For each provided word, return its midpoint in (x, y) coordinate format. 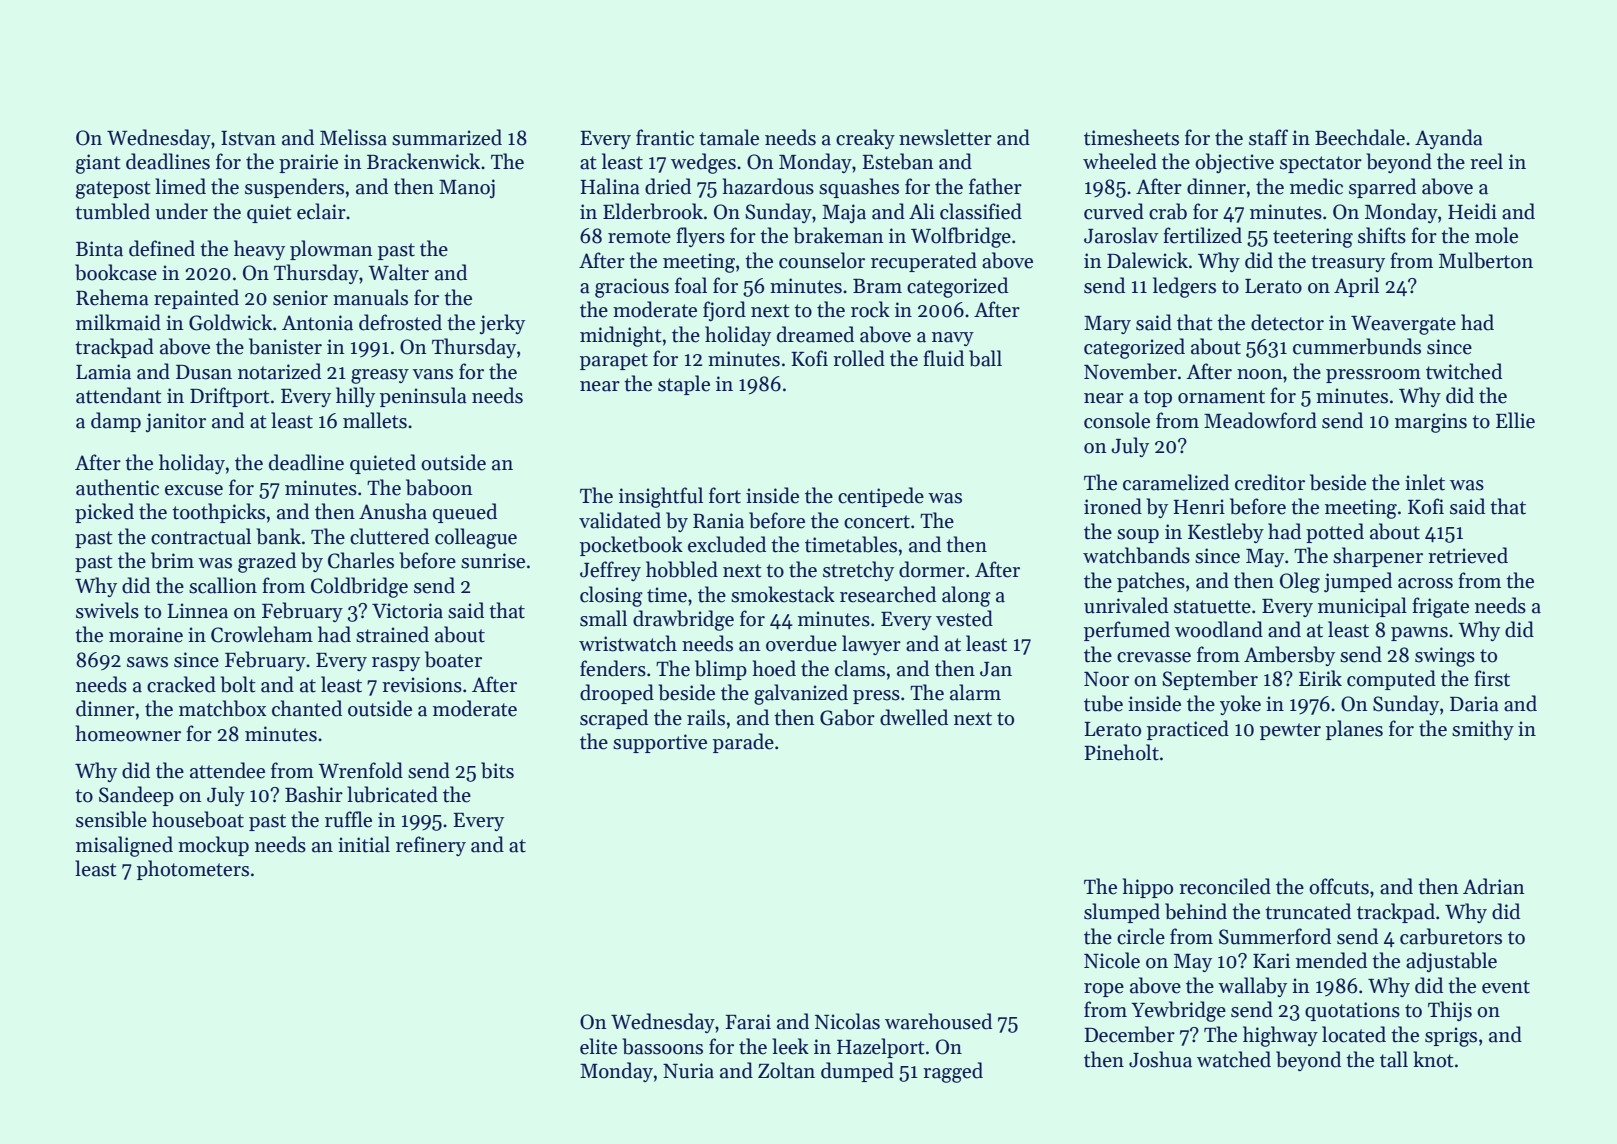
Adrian (1494, 886)
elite (598, 1046)
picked (104, 513)
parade (743, 743)
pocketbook (631, 546)
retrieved (1468, 555)
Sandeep (136, 796)
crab (1168, 211)
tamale (729, 137)
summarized (447, 137)
